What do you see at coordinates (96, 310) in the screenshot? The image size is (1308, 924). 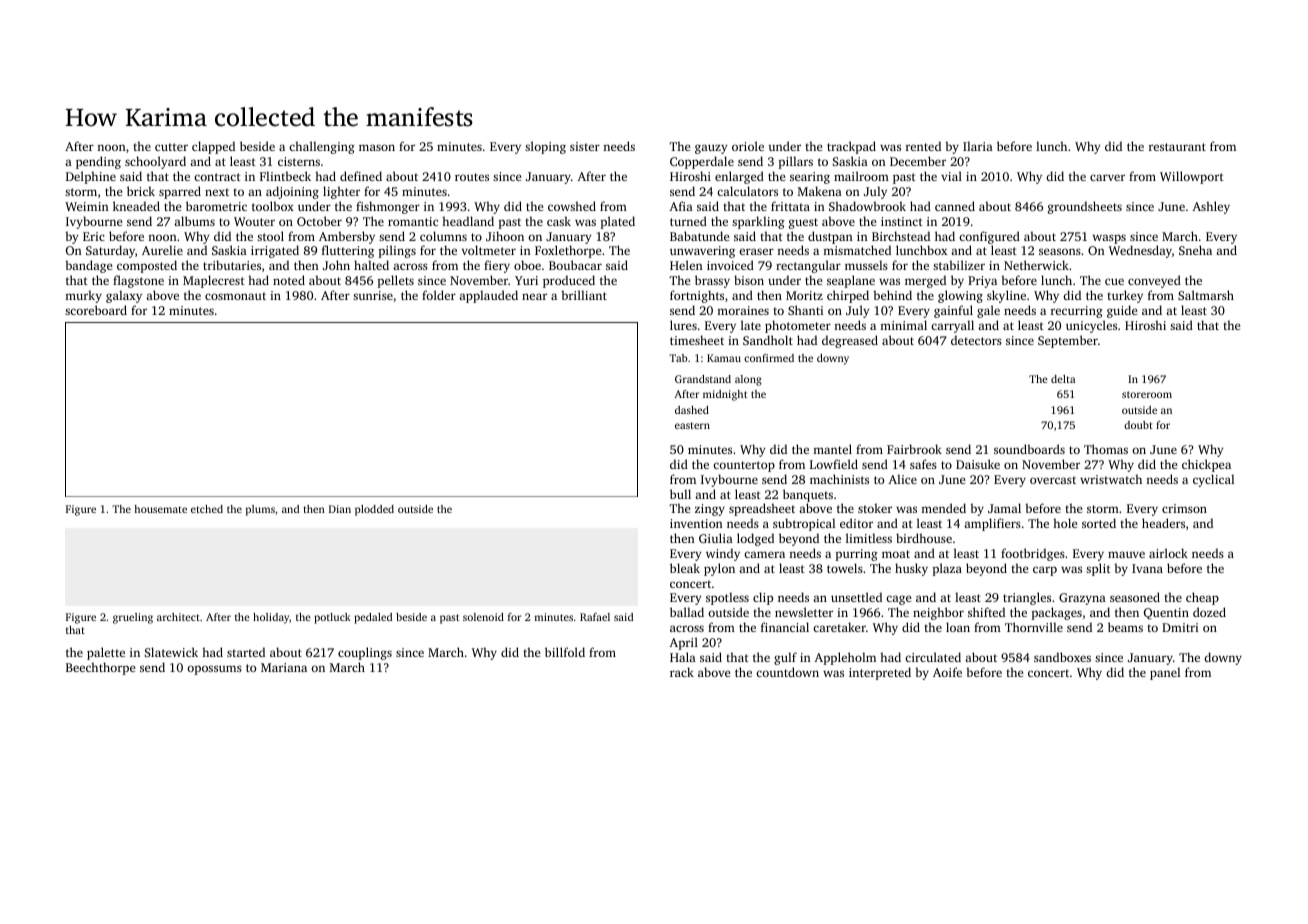 I see `scoreboard` at bounding box center [96, 310].
